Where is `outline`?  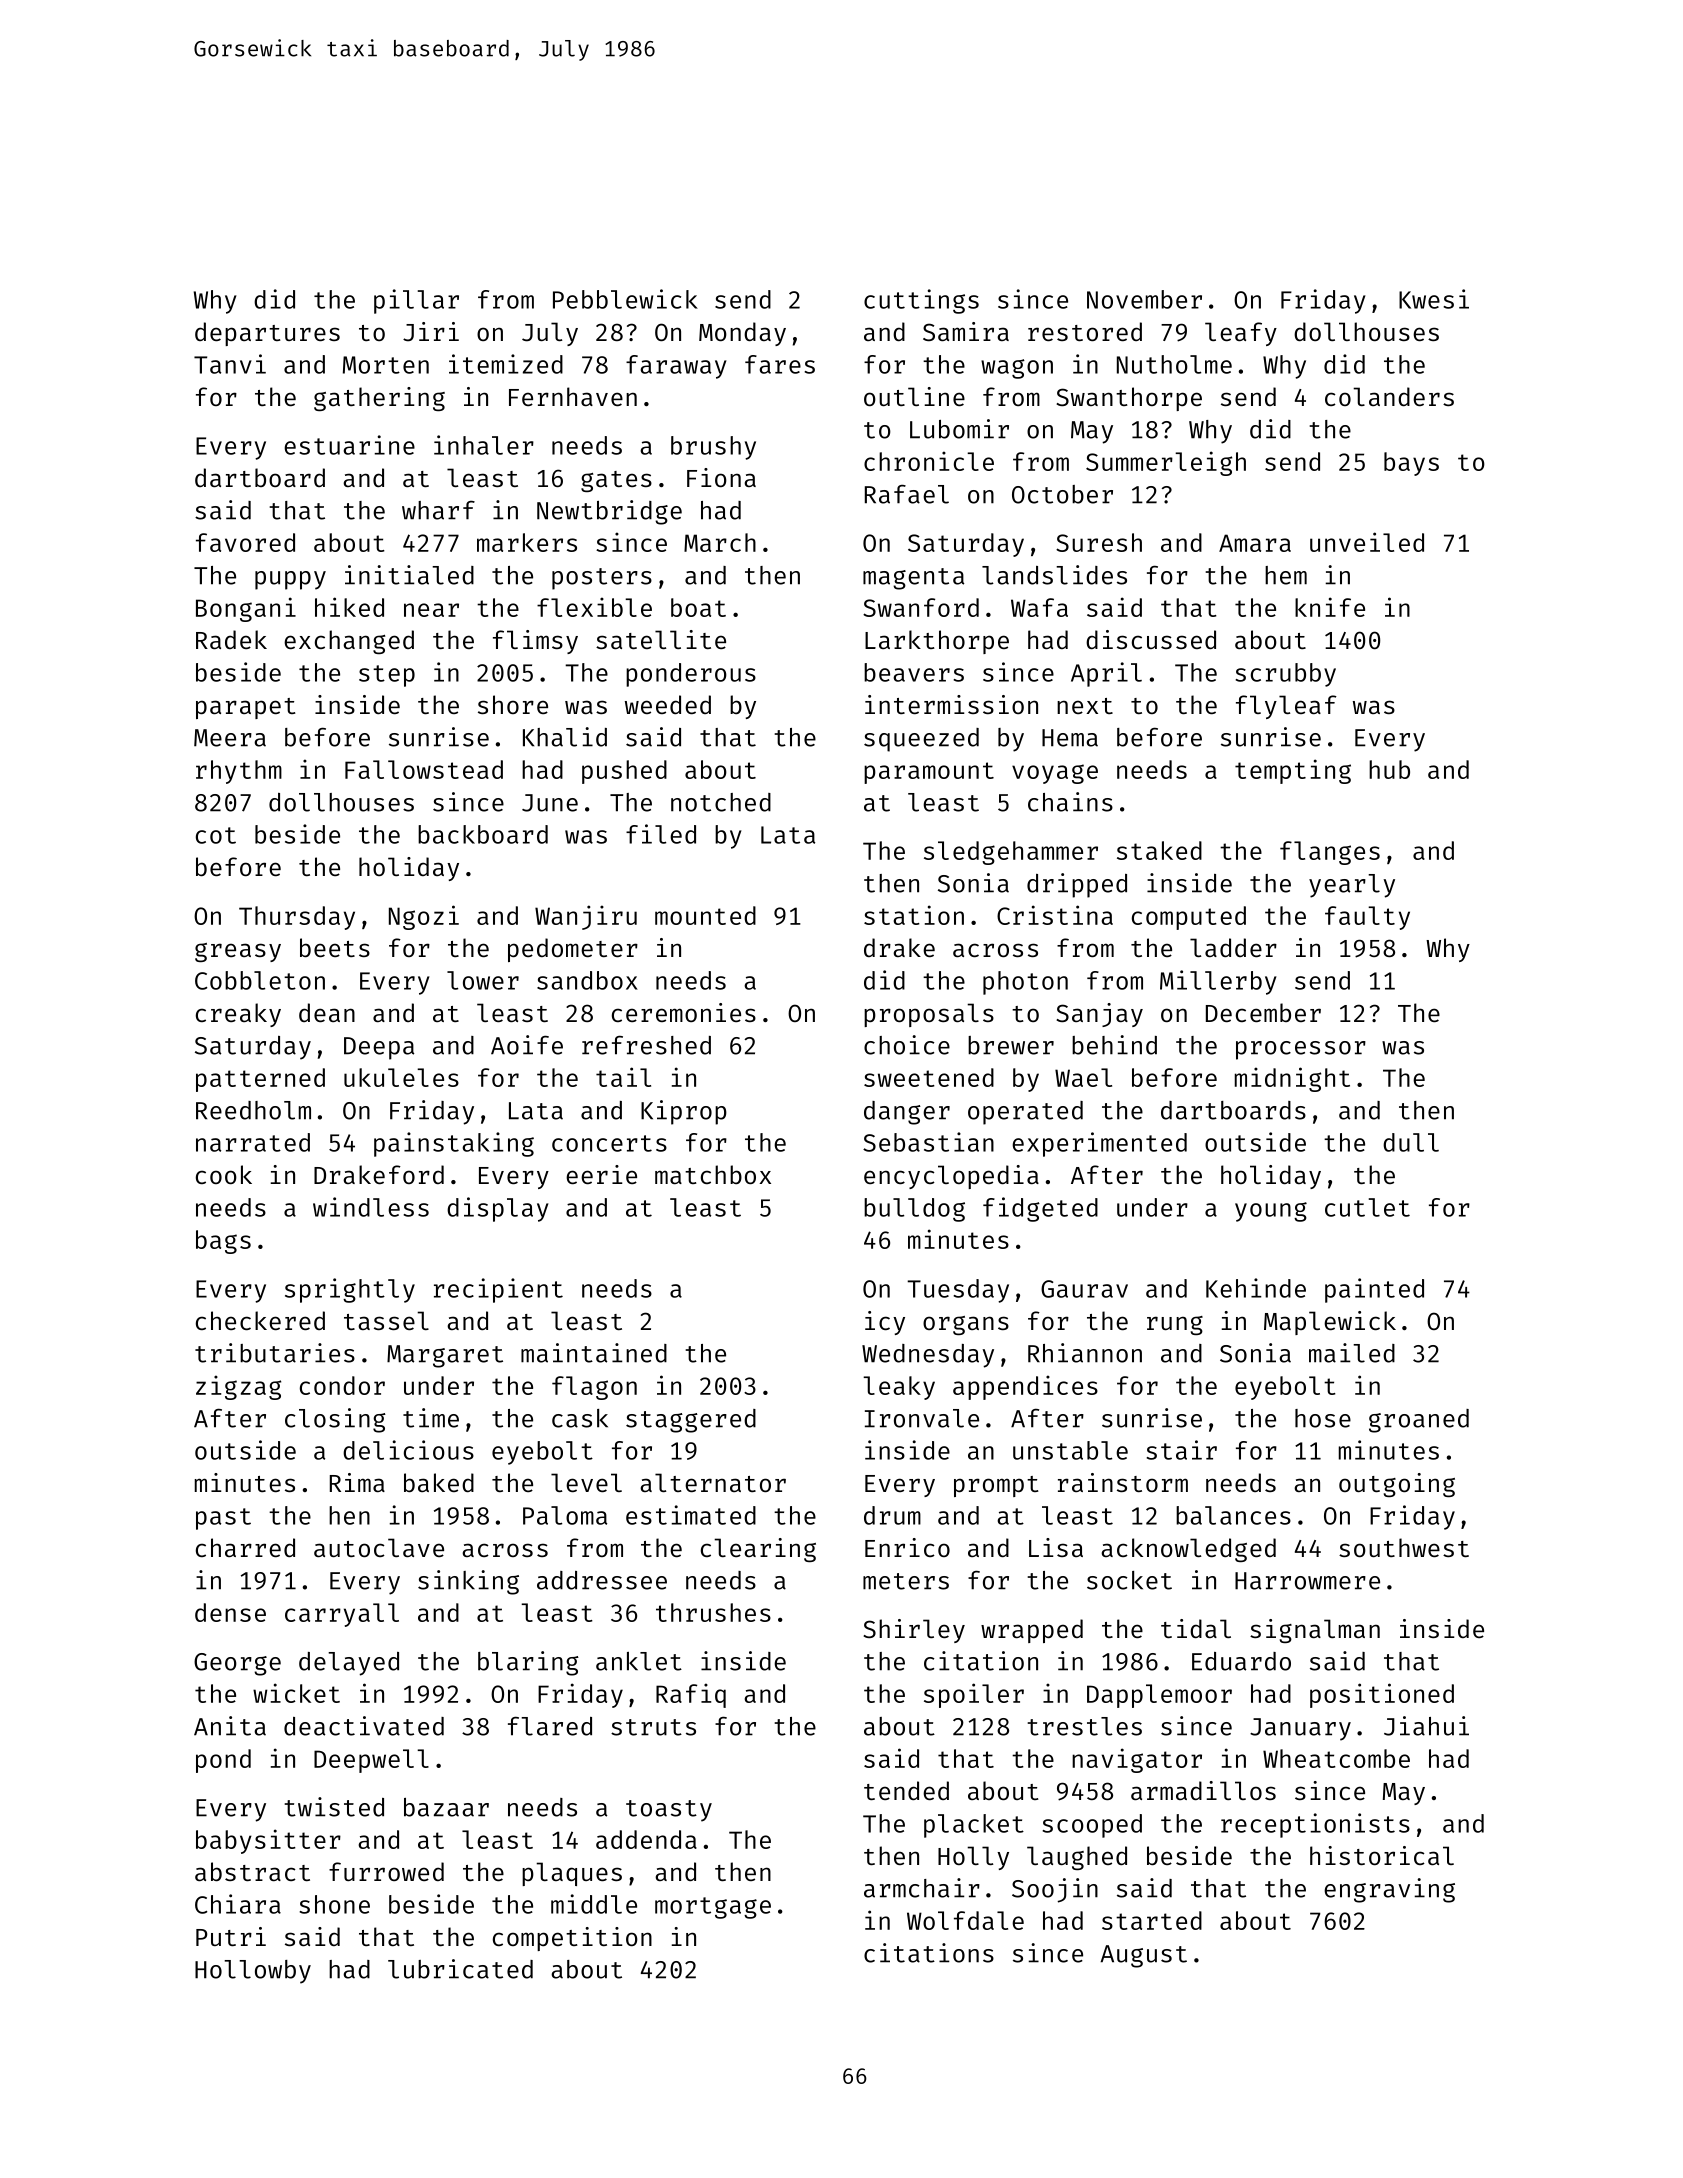 outline is located at coordinates (914, 396).
